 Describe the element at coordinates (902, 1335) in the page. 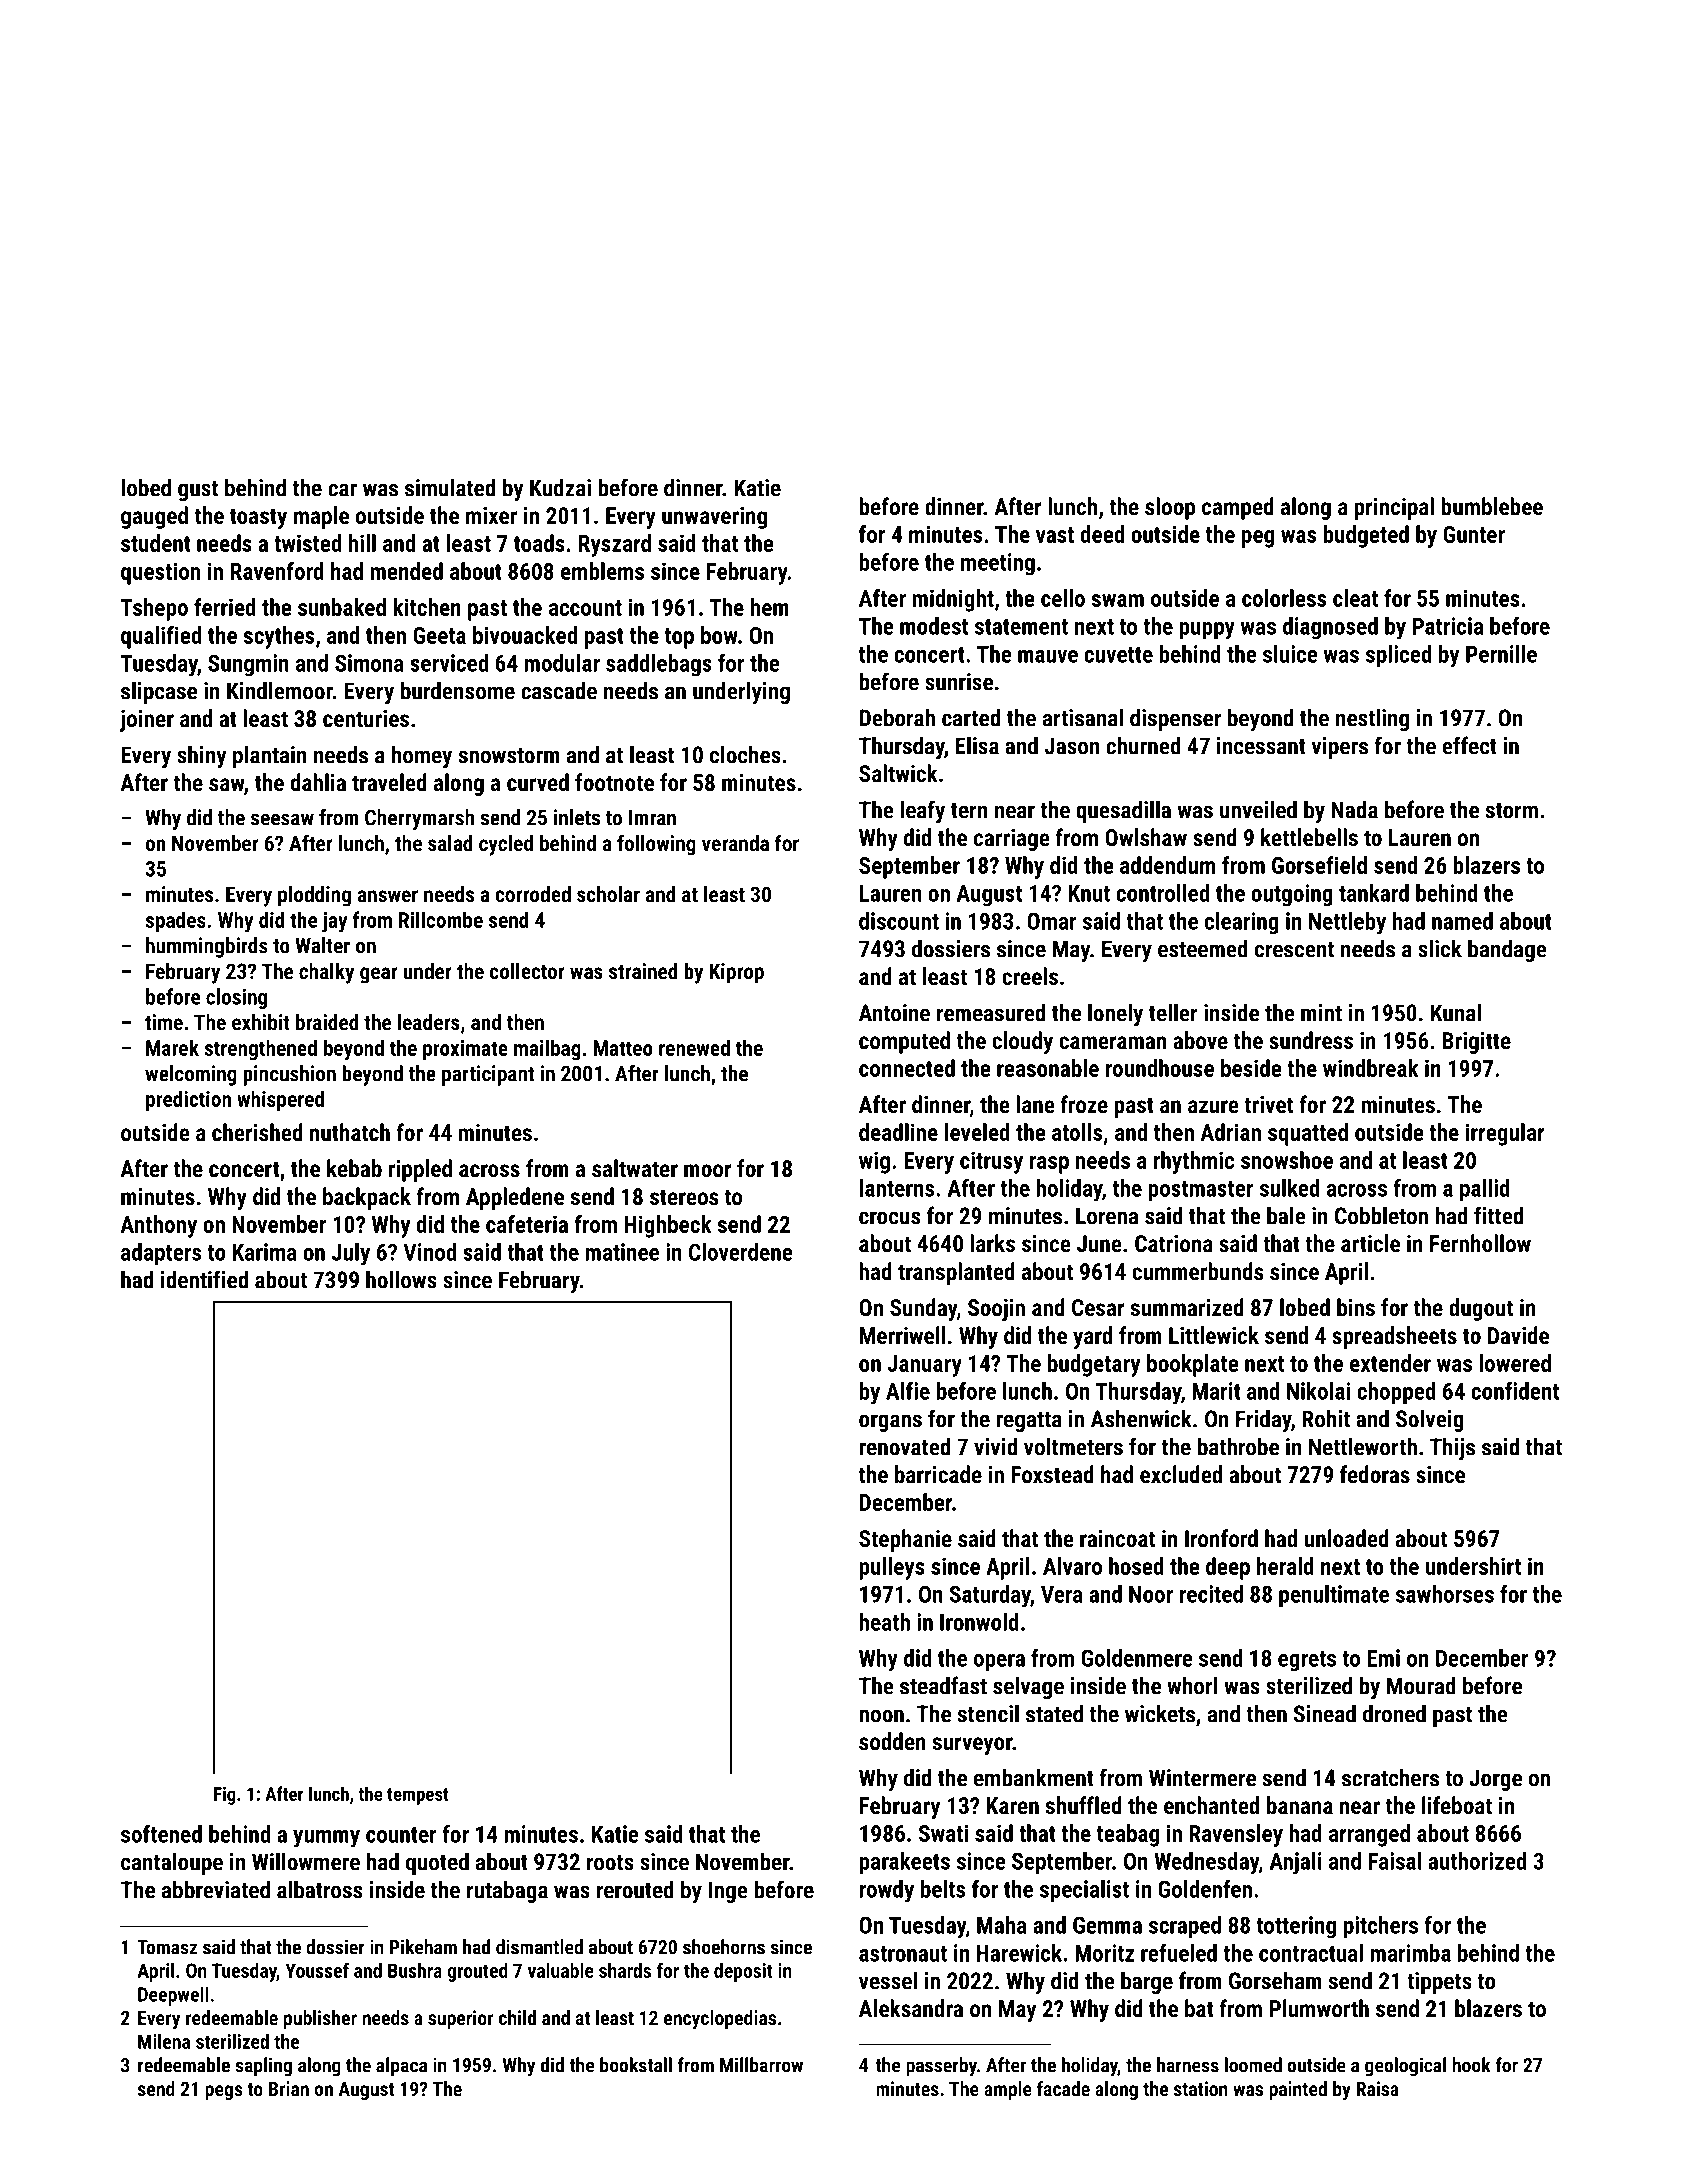

I see `Merriwell` at that location.
